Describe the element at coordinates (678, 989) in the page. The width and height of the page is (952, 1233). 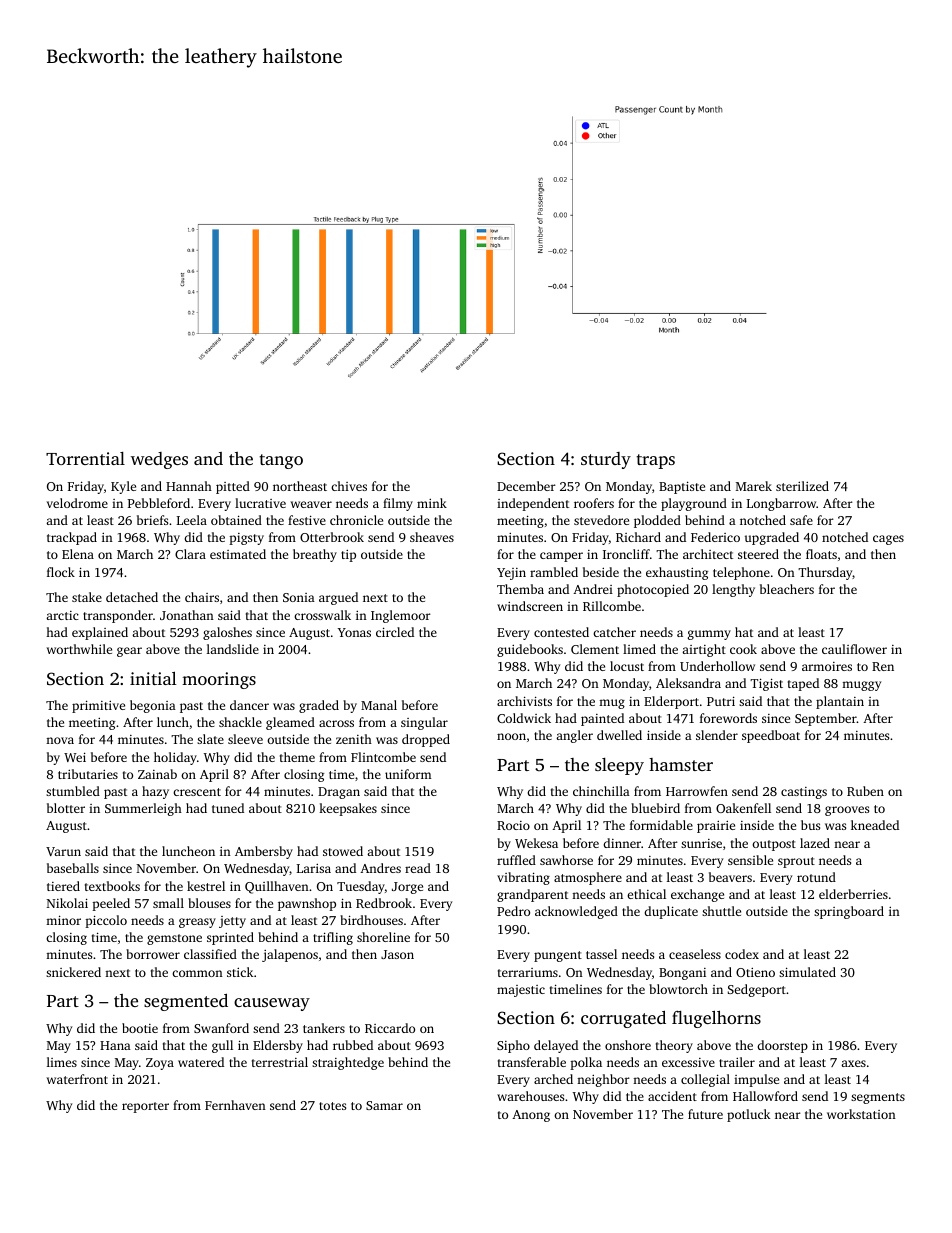
I see `blowtorch` at that location.
